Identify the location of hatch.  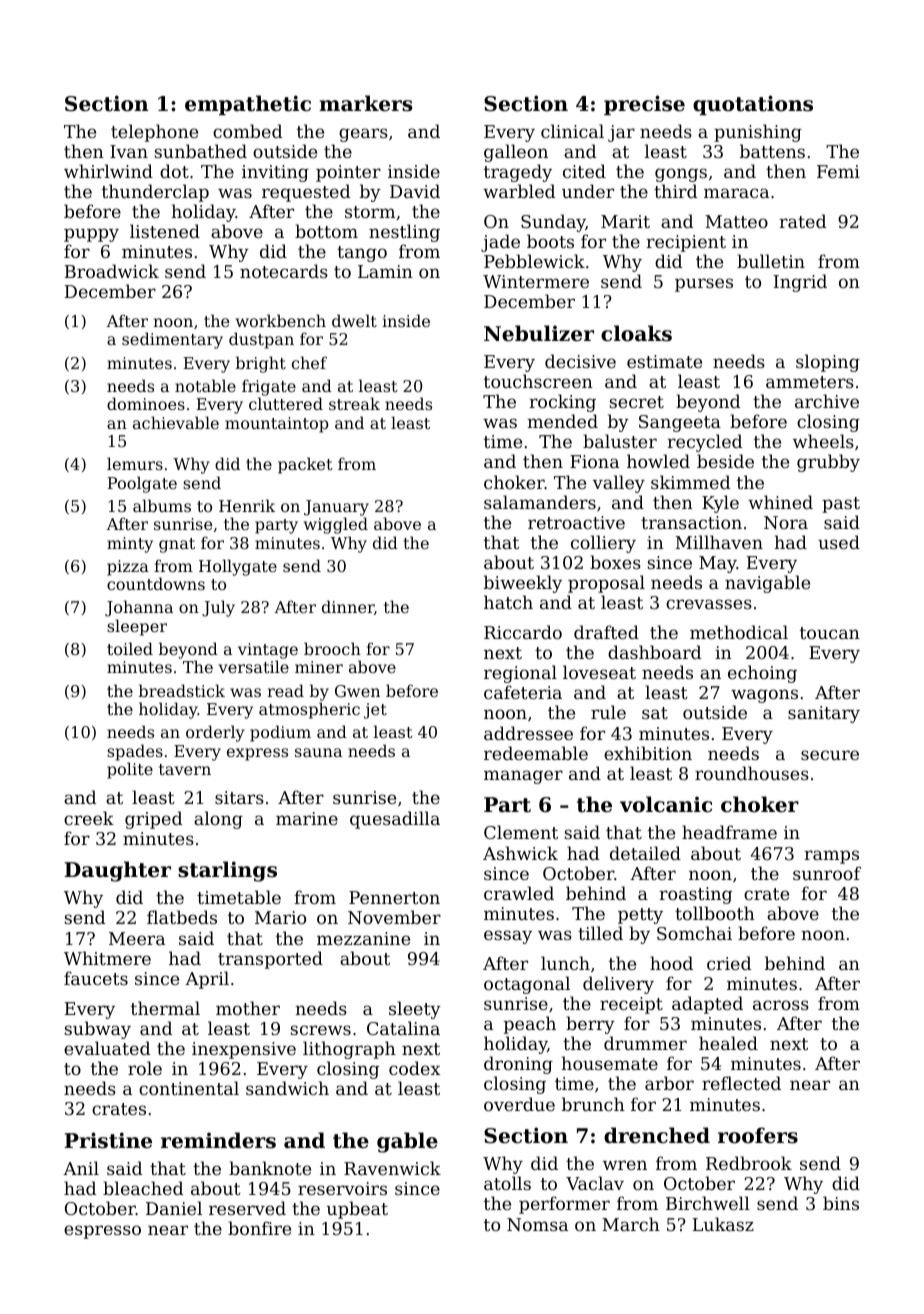
(508, 602).
